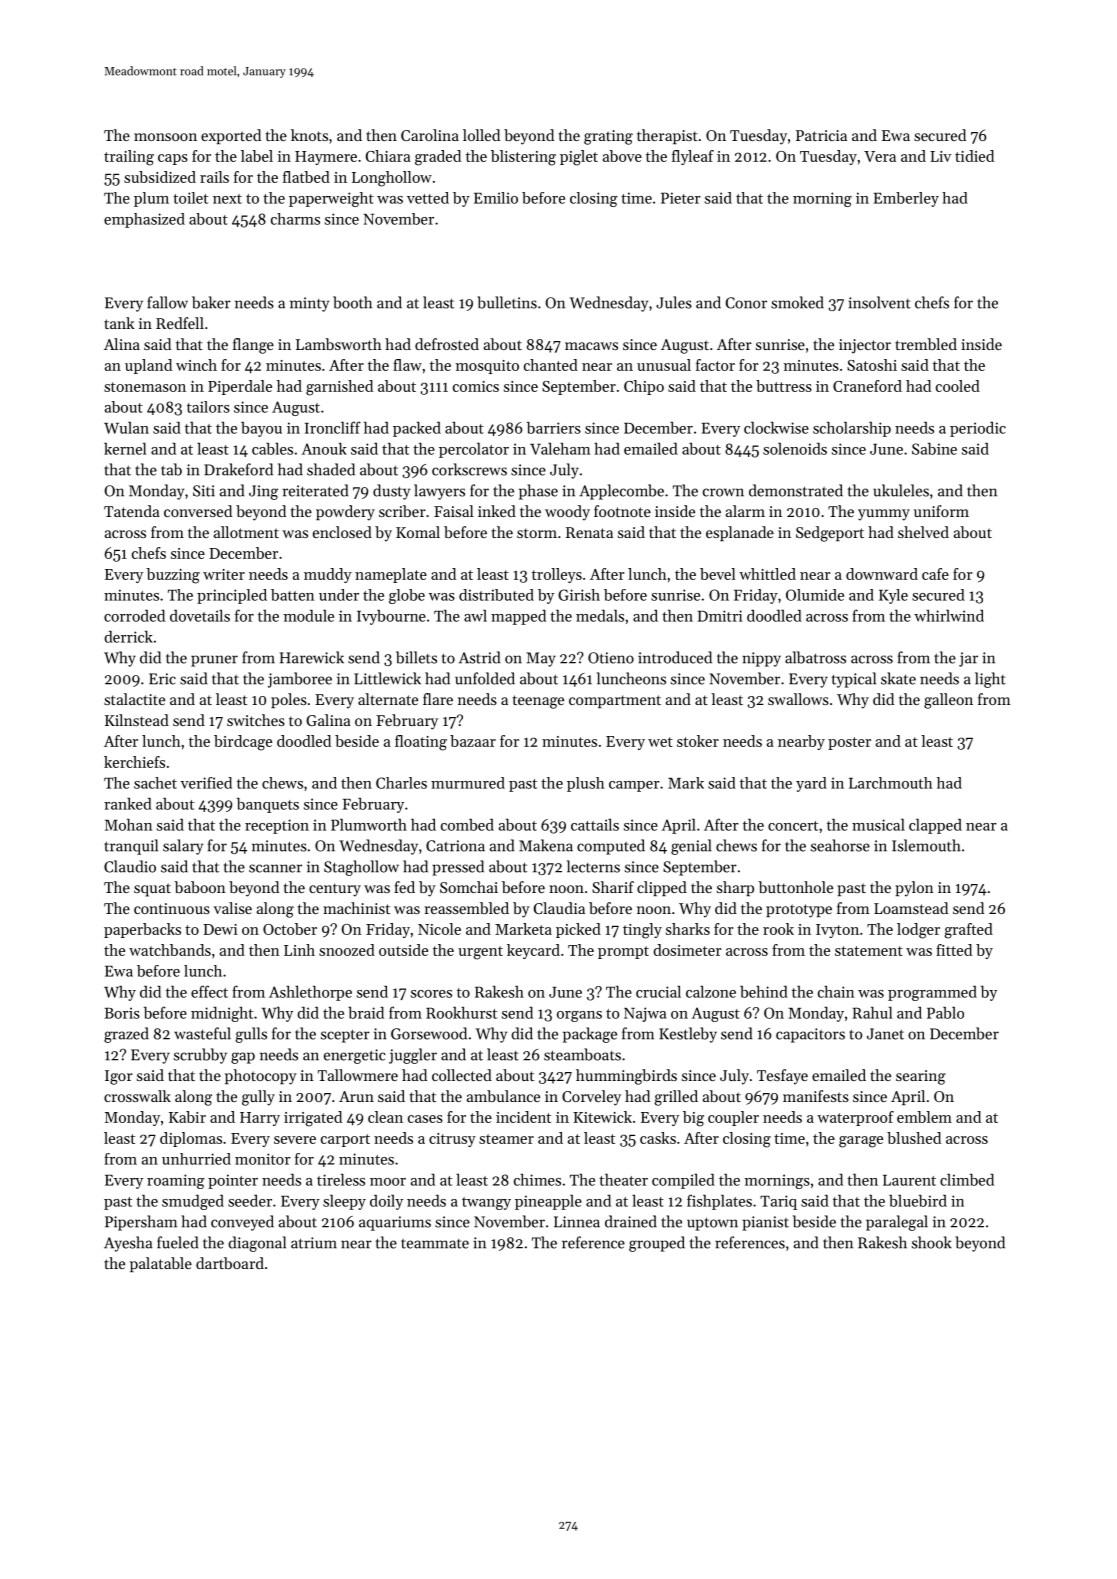  I want to click on dartboard, so click(230, 1263).
